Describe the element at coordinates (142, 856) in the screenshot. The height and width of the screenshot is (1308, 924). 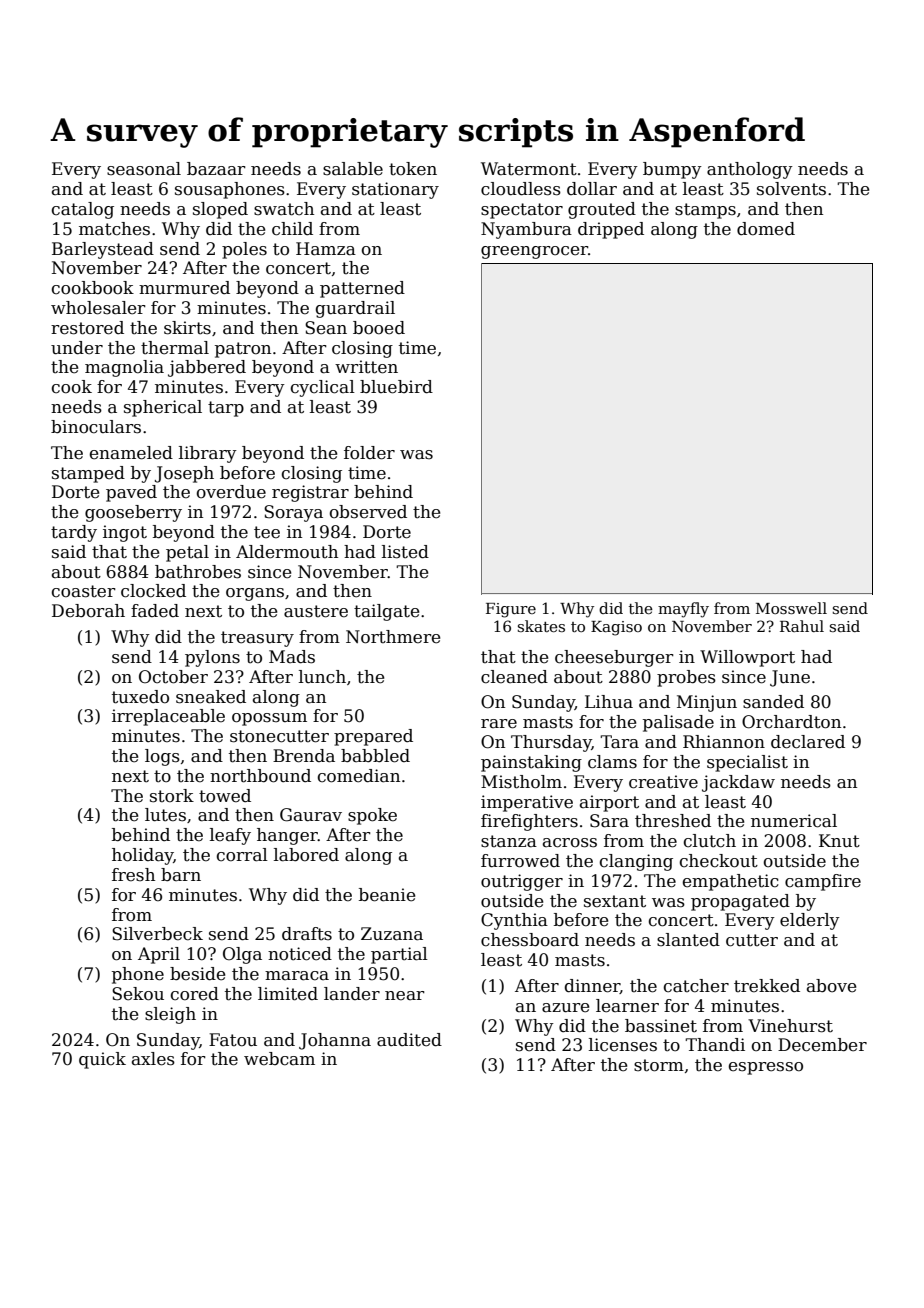
I see `holiday` at that location.
